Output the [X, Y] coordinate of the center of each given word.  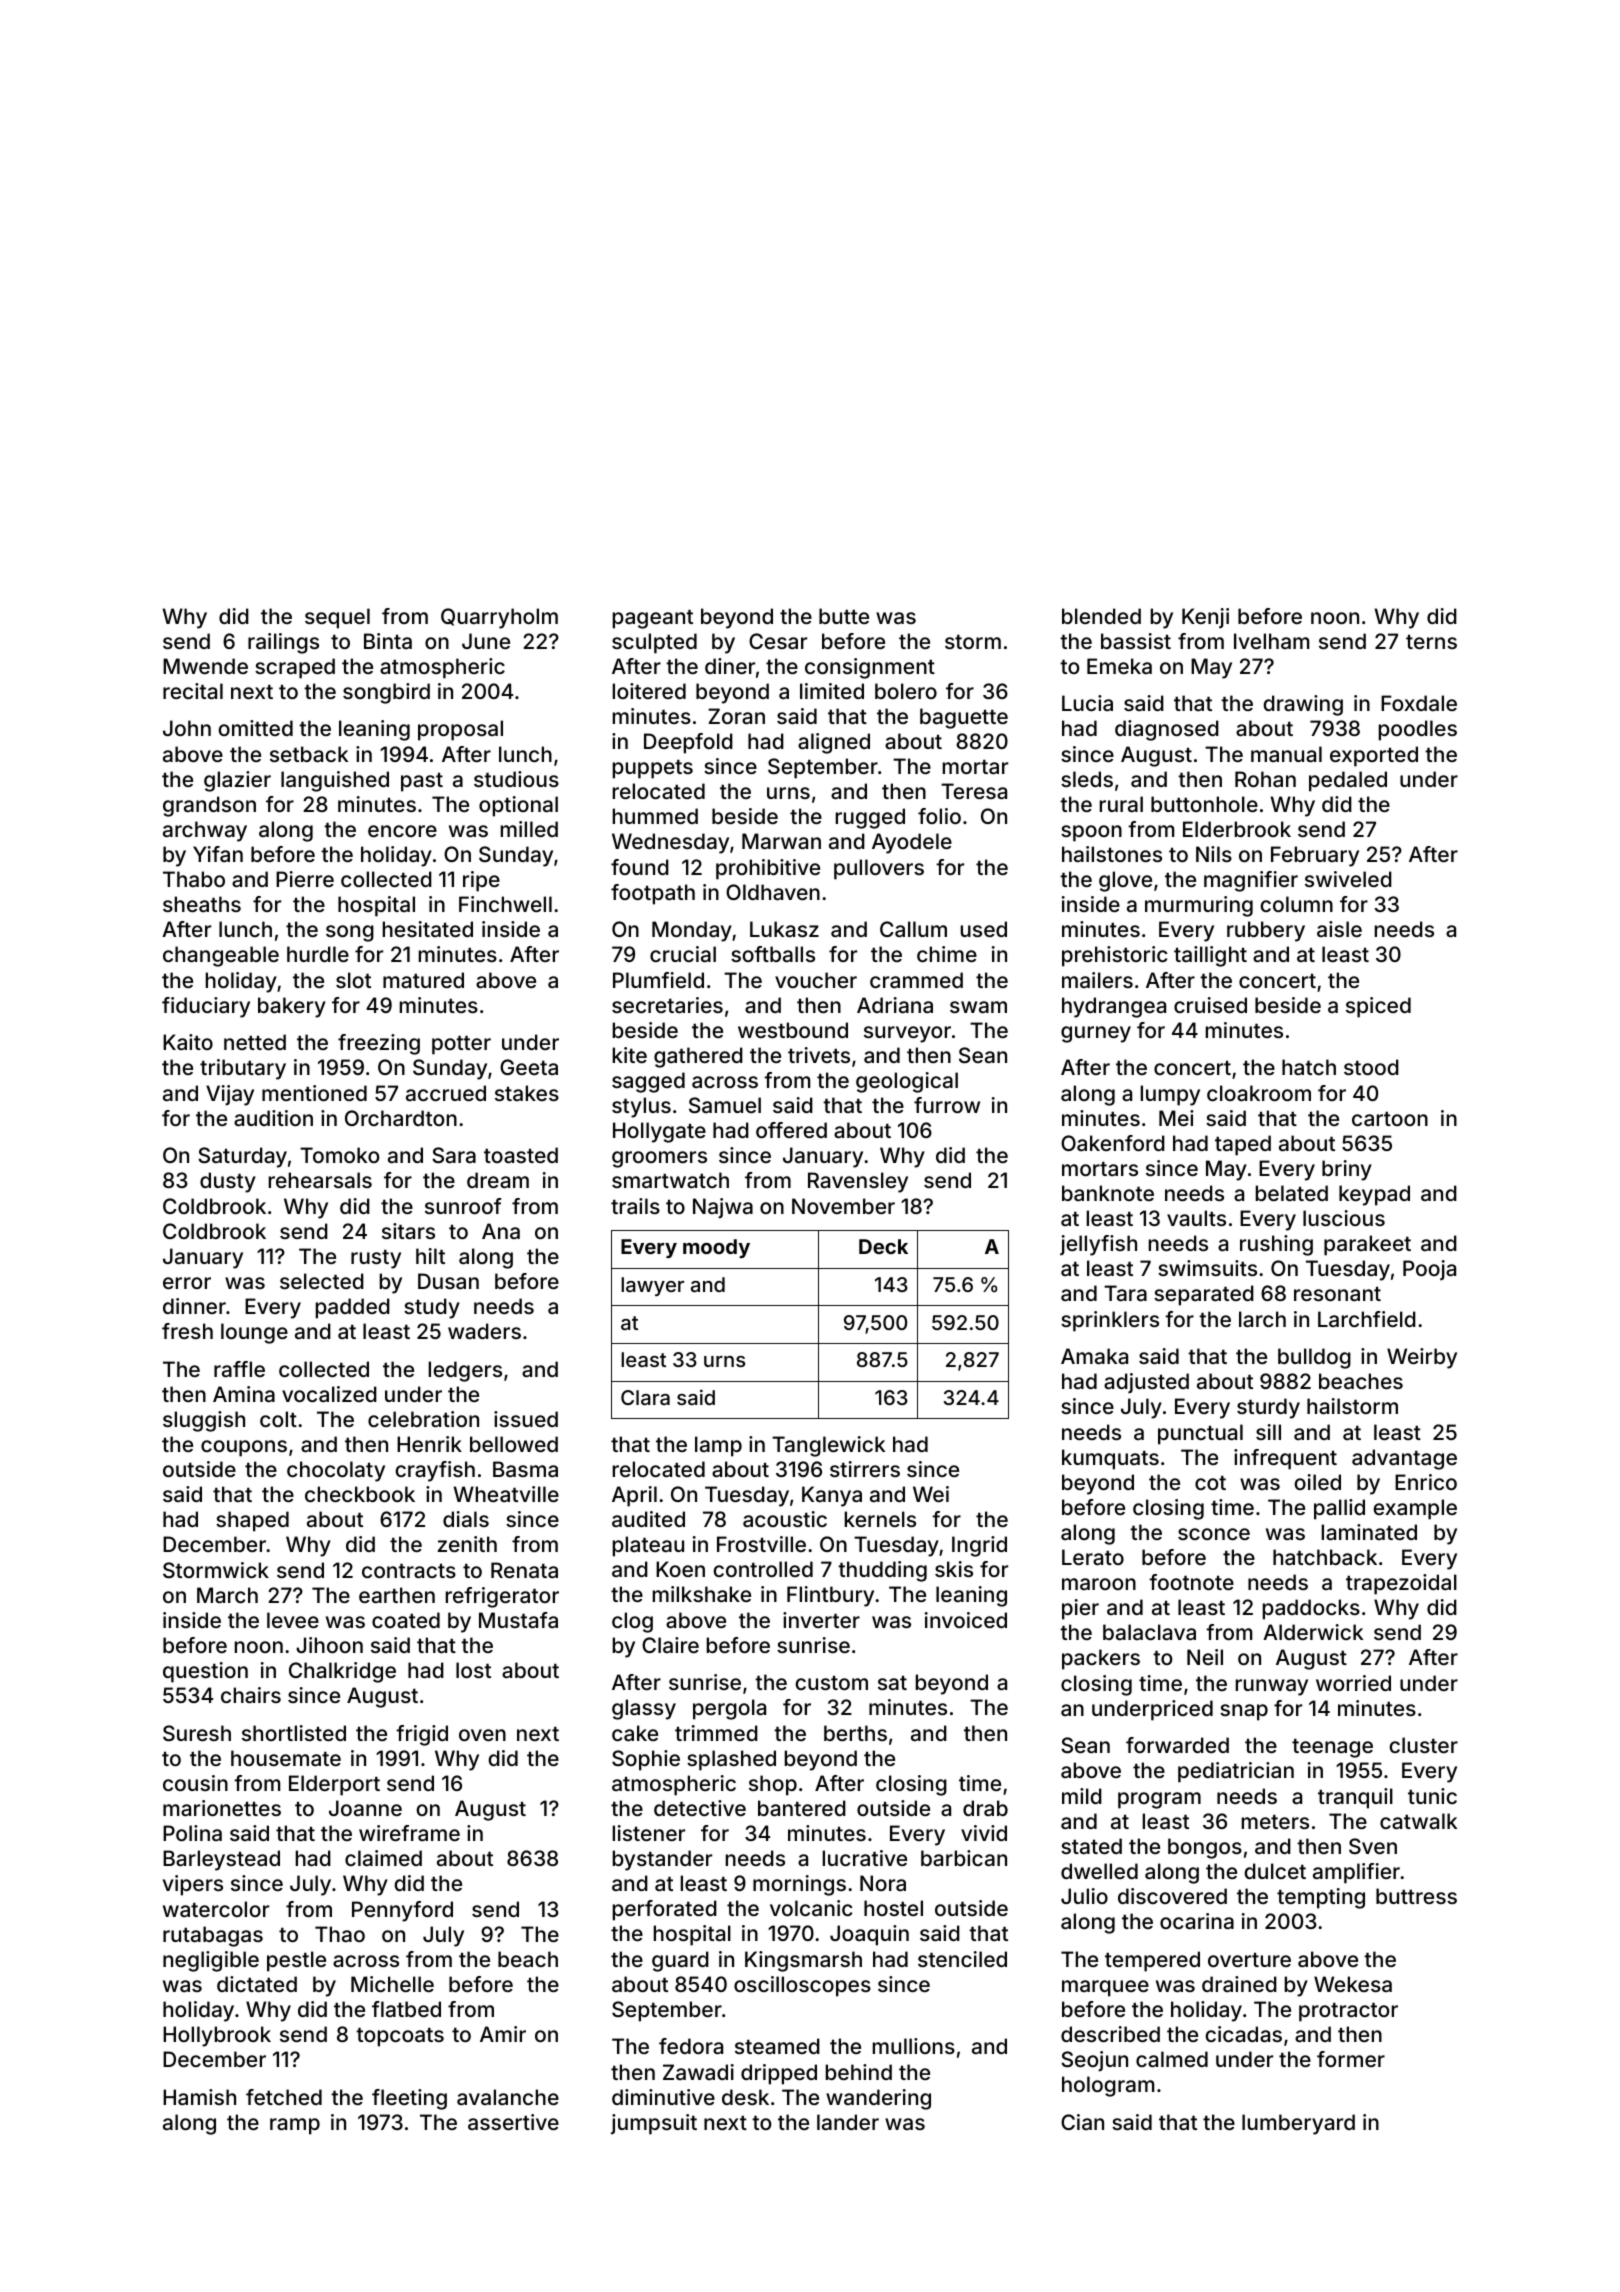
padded [353, 1308]
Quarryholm [499, 618]
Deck [883, 1246]
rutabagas [213, 1936]
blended [1101, 616]
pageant [653, 619]
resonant [1337, 1293]
